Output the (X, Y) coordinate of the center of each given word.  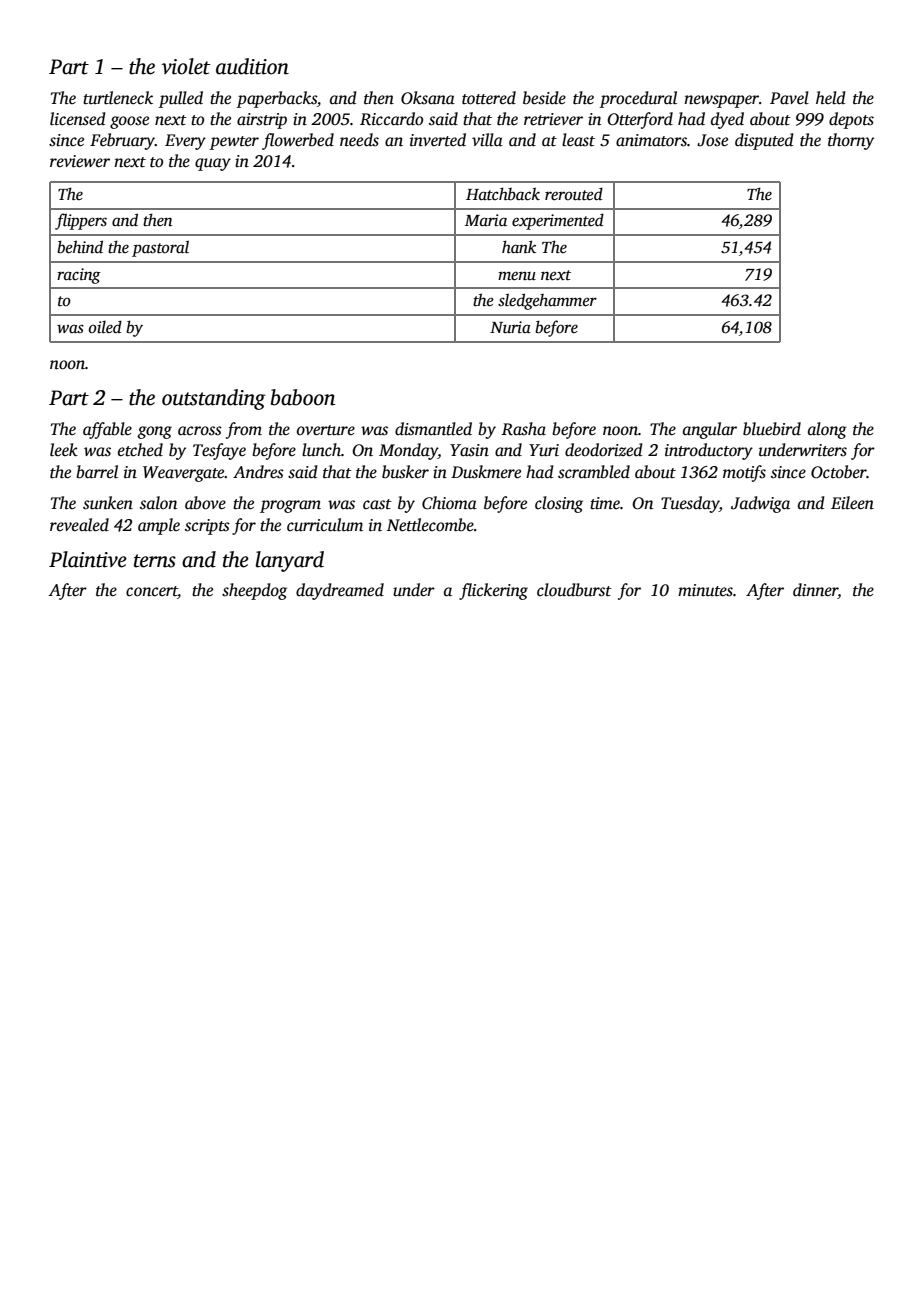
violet (186, 66)
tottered (489, 98)
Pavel (789, 97)
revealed (79, 525)
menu (517, 276)
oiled (105, 327)
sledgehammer (547, 301)
